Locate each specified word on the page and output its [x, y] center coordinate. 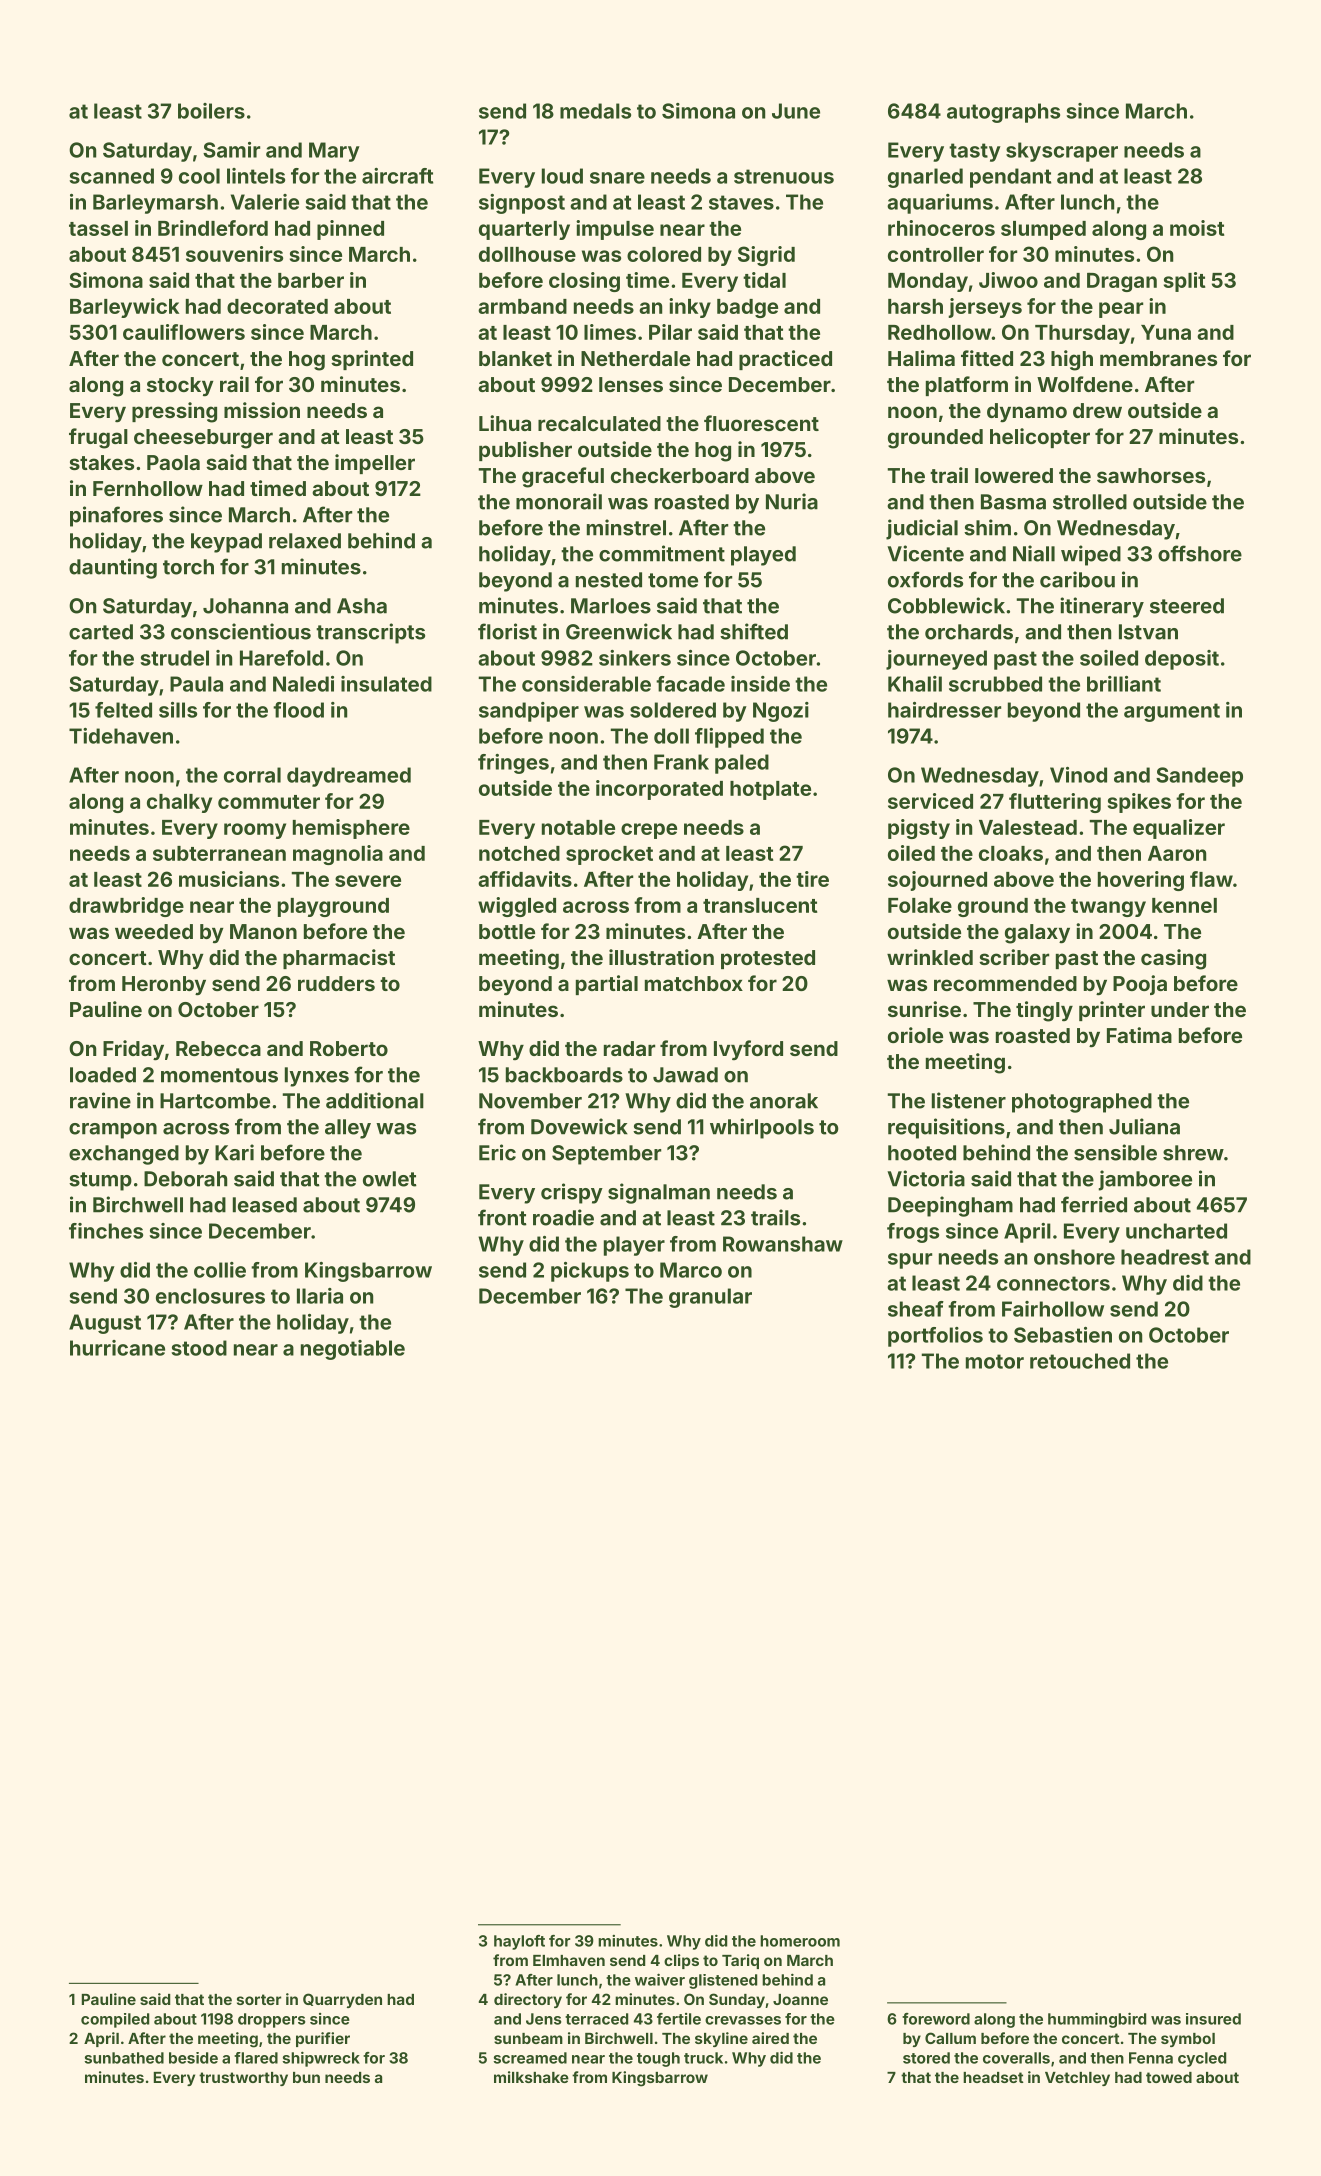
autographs [1003, 113]
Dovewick [579, 1126]
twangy [1108, 908]
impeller [375, 464]
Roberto [349, 1048]
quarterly [524, 230]
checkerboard [680, 475]
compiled [115, 2020]
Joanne [800, 1999]
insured [1213, 2019]
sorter [259, 1999]
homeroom [800, 1941]
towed [1169, 2077]
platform [967, 386]
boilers [211, 111]
